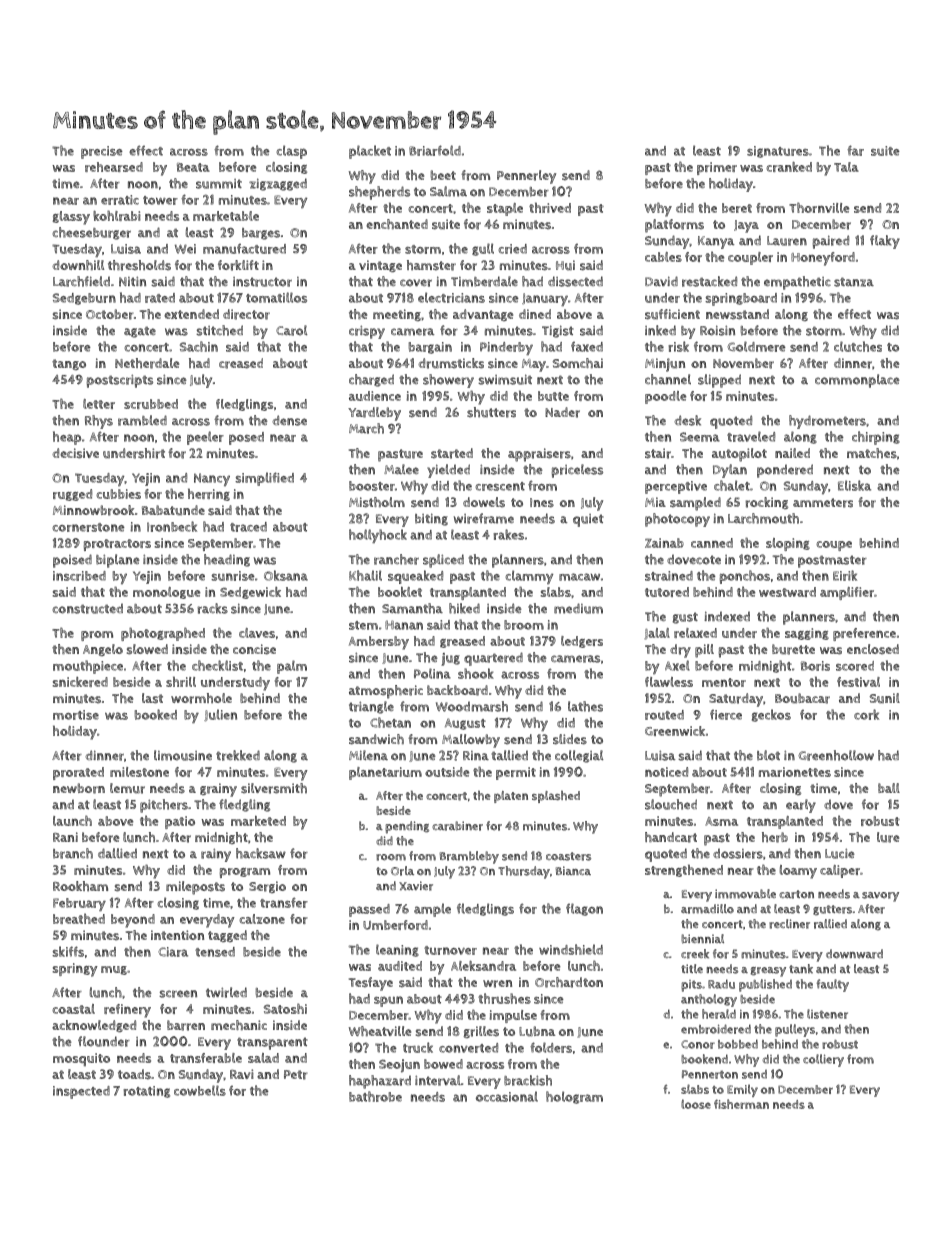 This page has width=952, height=1233. What do you see at coordinates (712, 543) in the page?
I see `canned` at bounding box center [712, 543].
